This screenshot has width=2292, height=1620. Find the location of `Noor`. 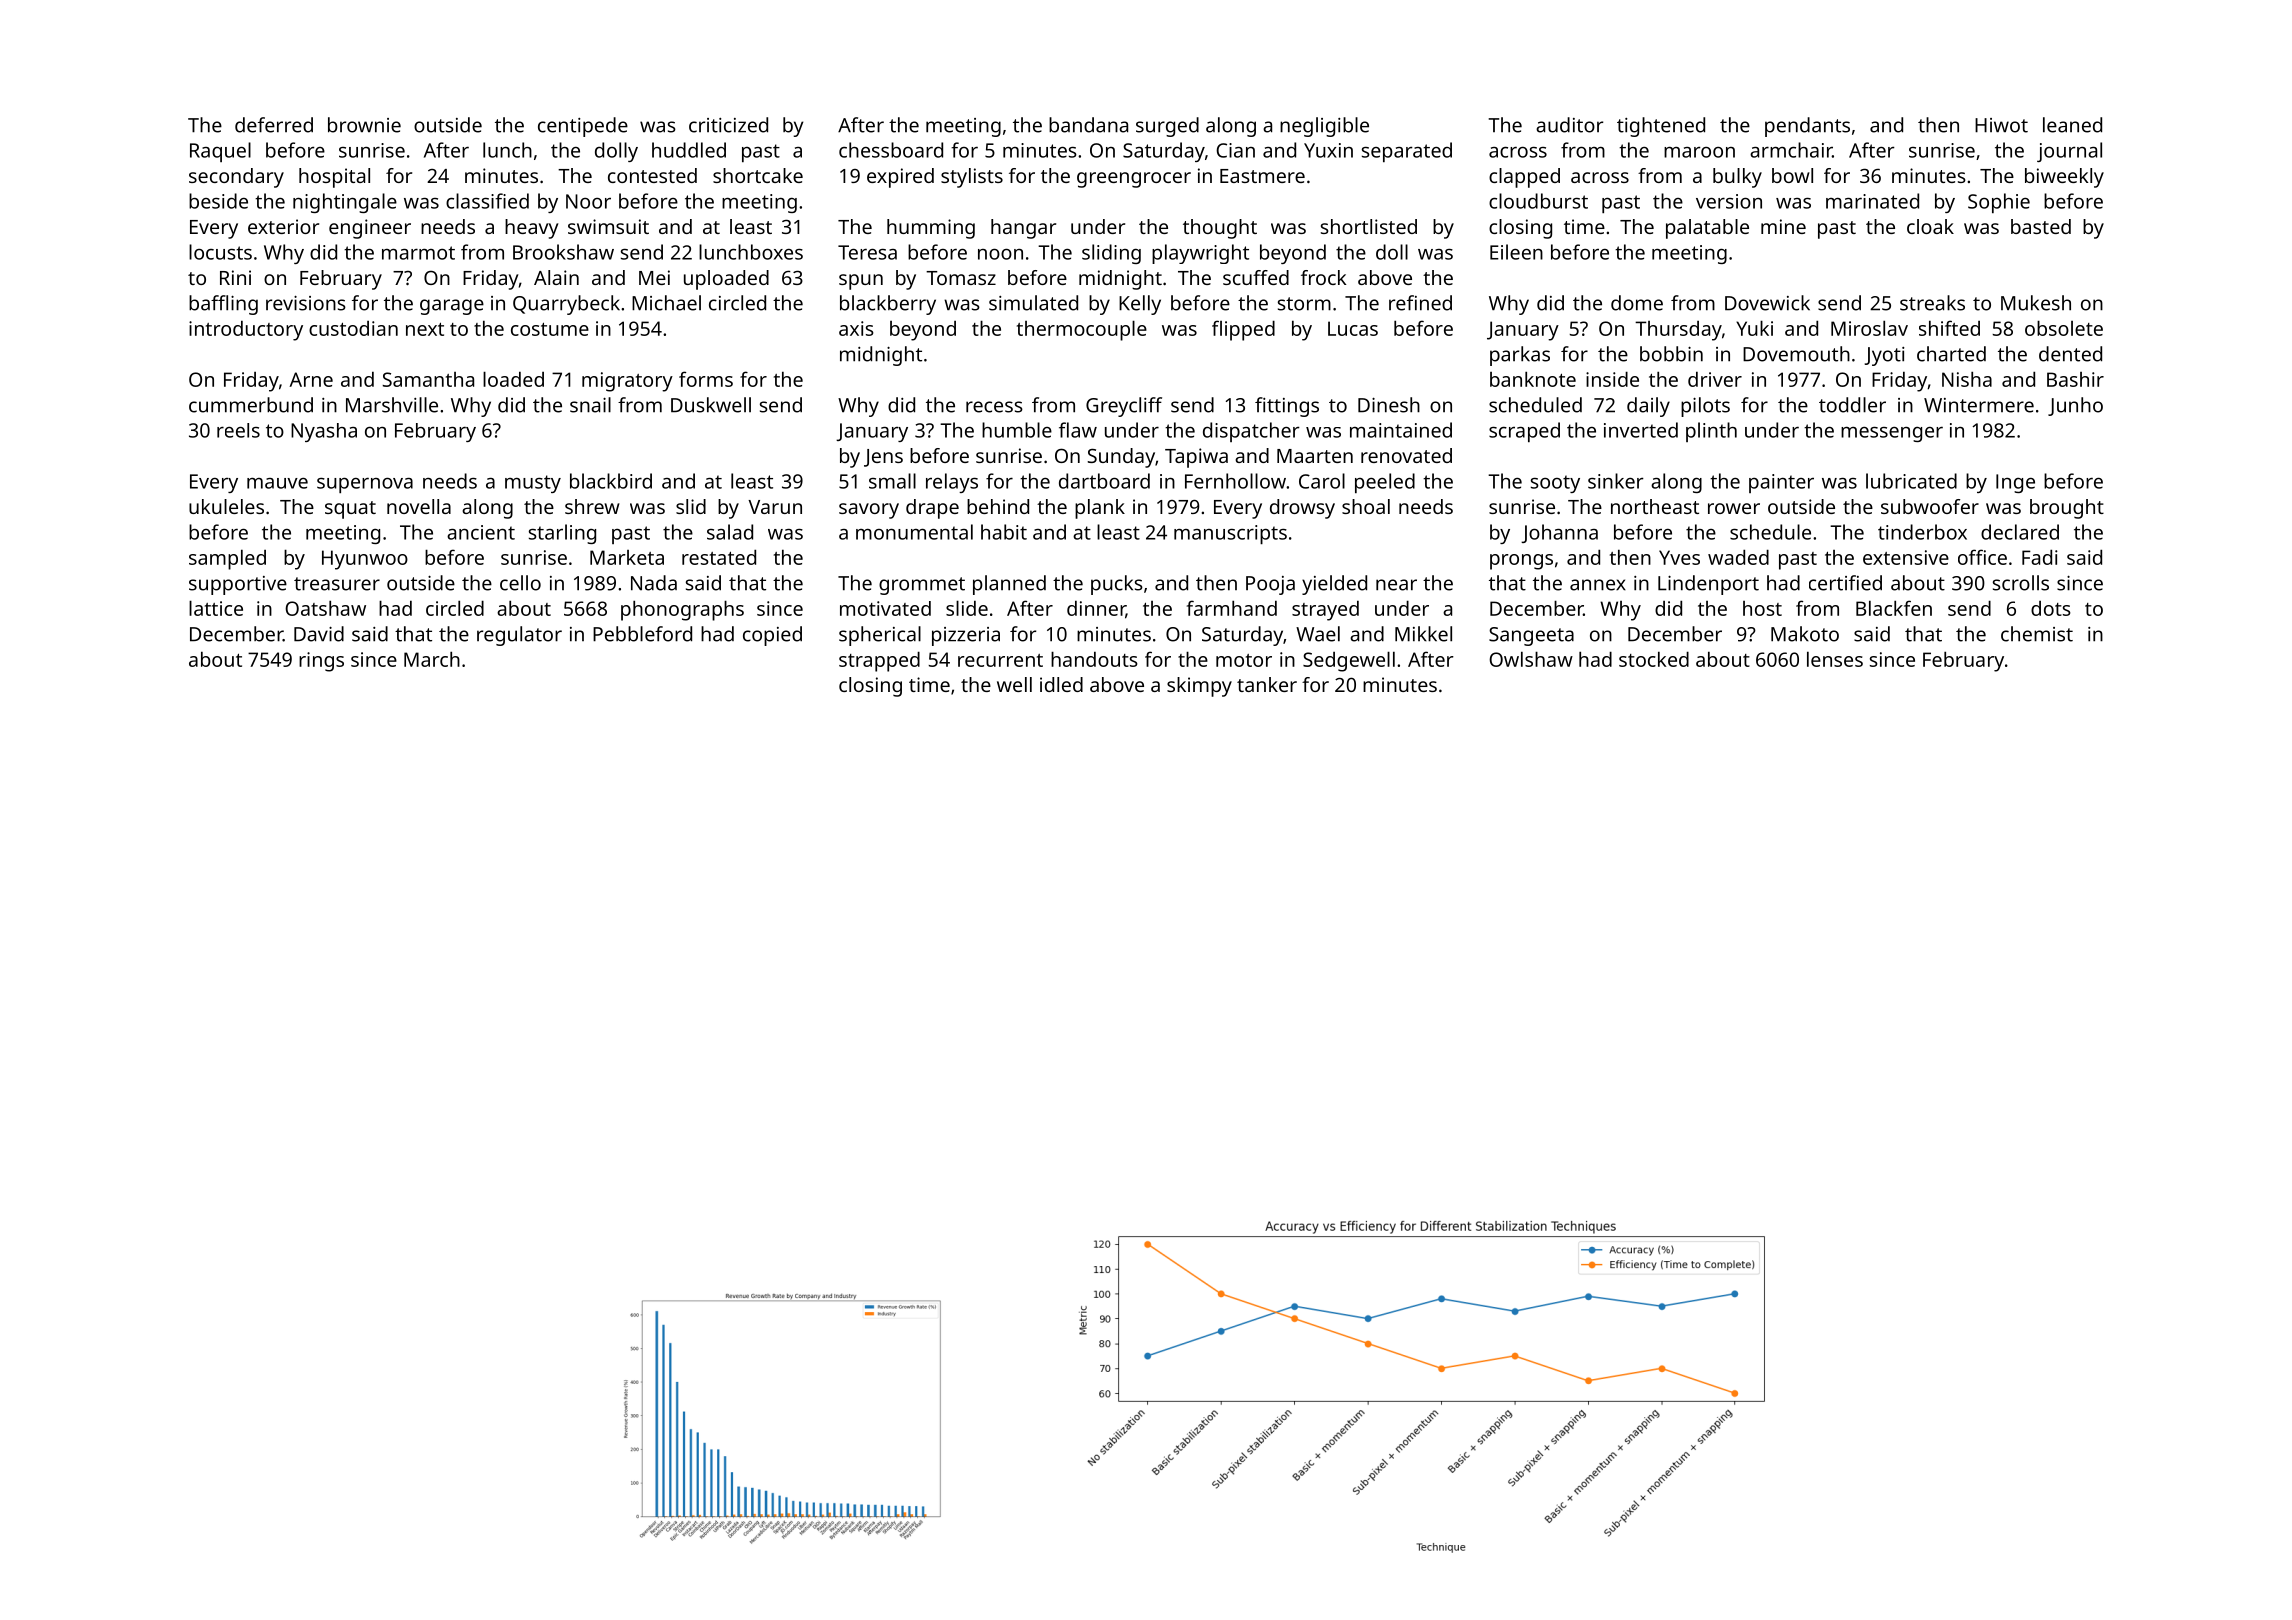

Noor is located at coordinates (588, 201).
